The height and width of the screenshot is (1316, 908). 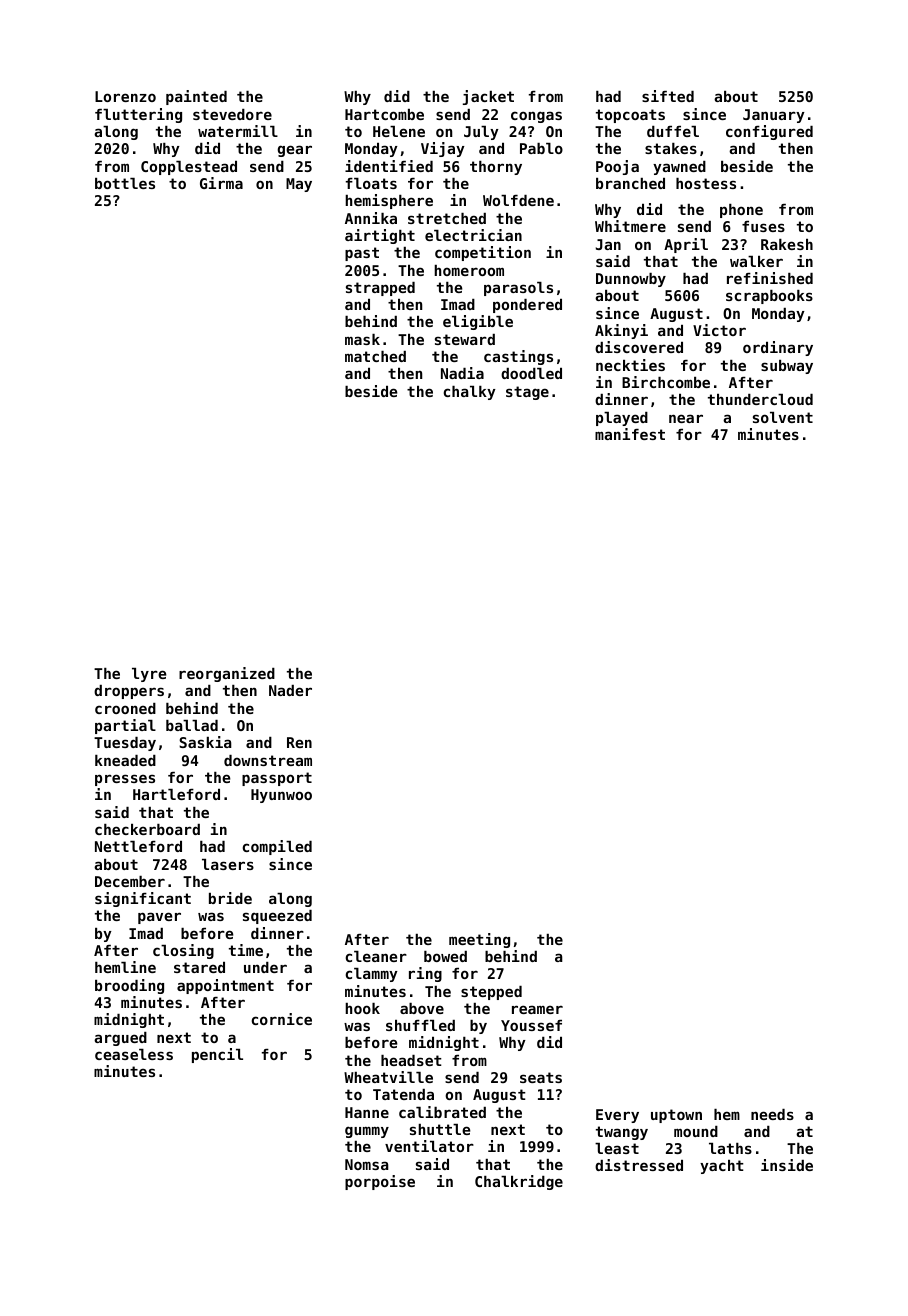 What do you see at coordinates (686, 418) in the screenshot?
I see `near` at bounding box center [686, 418].
